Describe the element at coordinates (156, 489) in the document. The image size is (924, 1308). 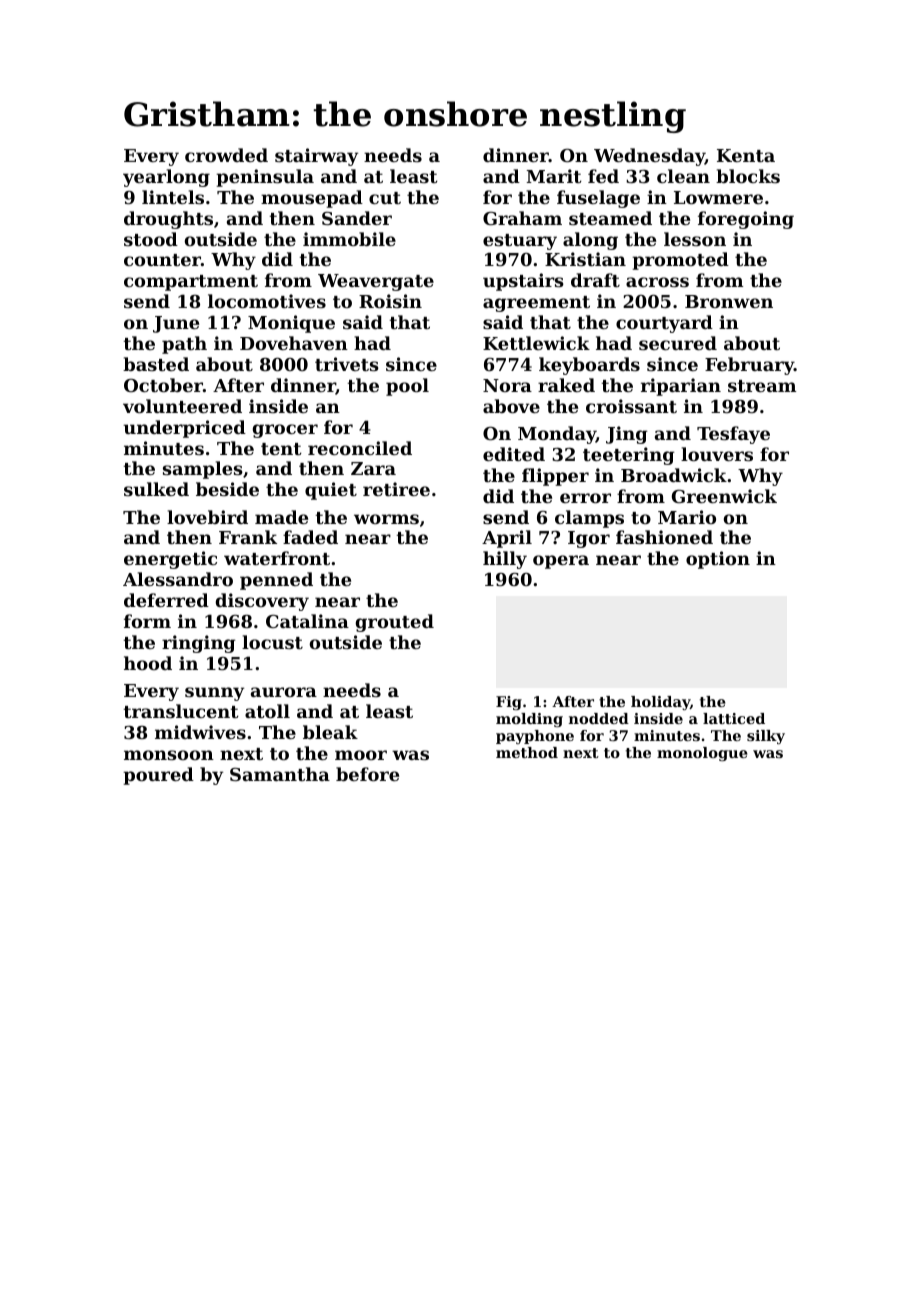
I see `sulked` at that location.
